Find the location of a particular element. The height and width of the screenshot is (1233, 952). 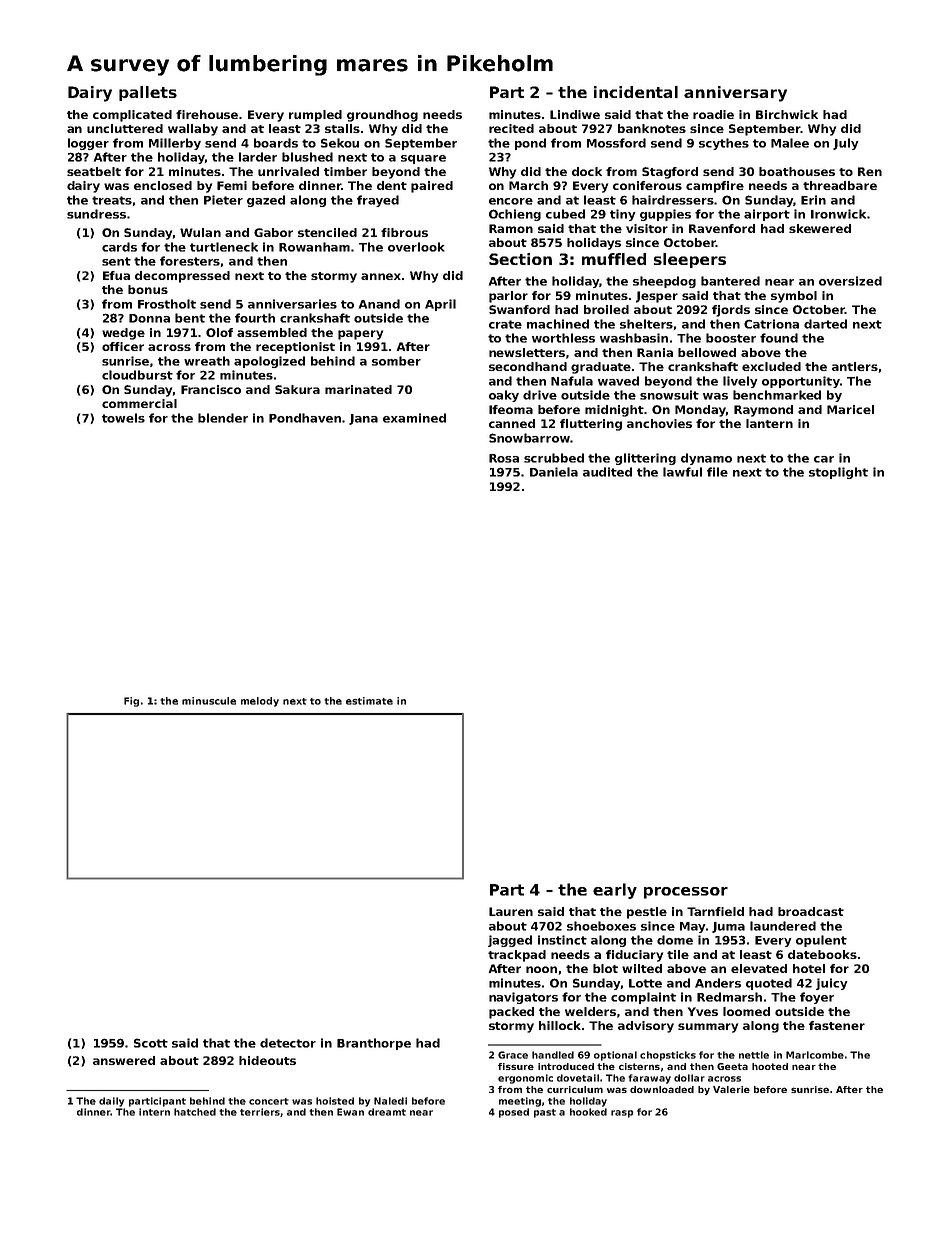

estimate is located at coordinates (369, 701).
